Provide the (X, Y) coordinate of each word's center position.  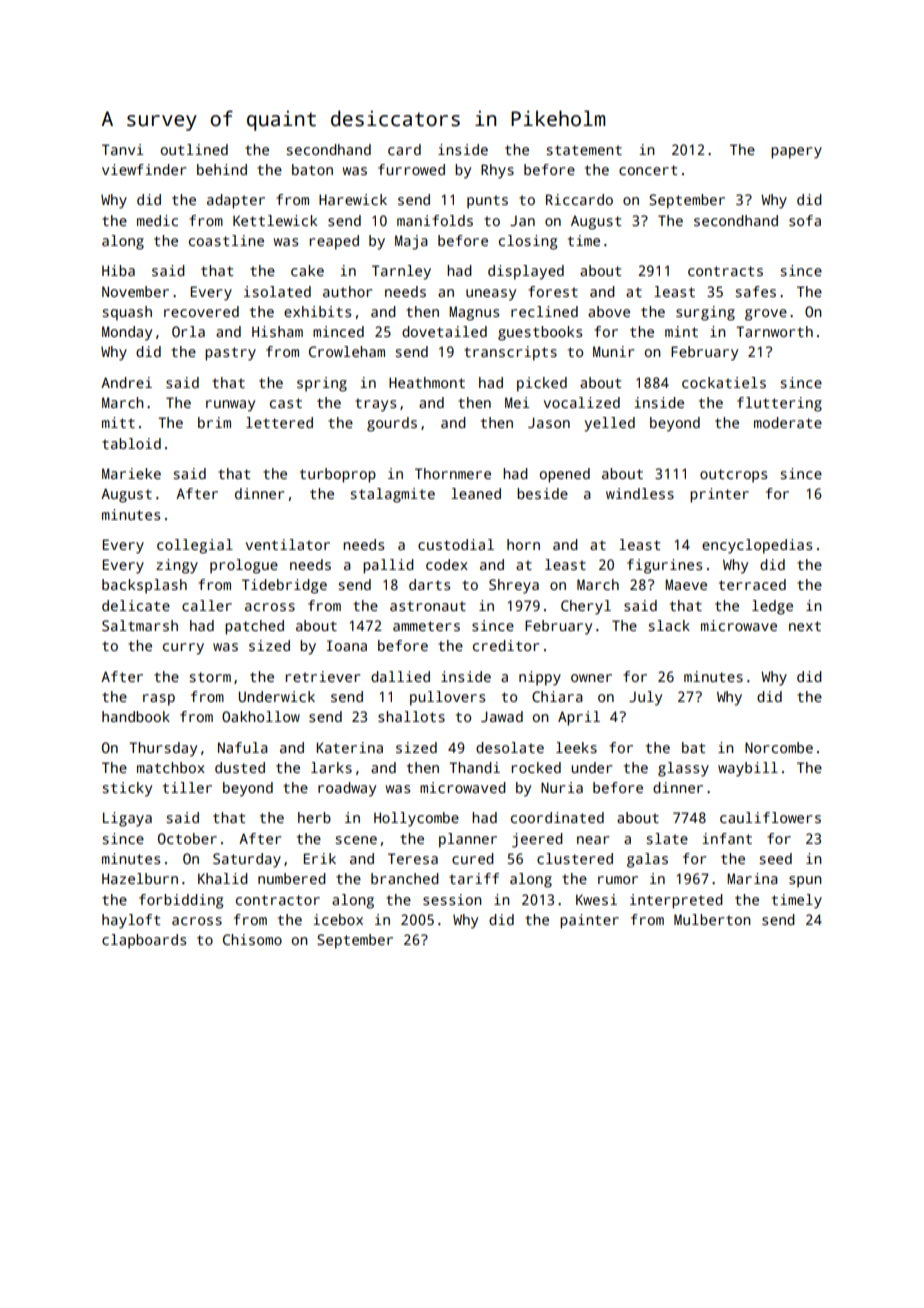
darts (429, 584)
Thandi (474, 767)
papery (796, 153)
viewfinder (144, 169)
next (805, 626)
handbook (136, 716)
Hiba (118, 270)
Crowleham (347, 351)
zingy (177, 566)
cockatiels (724, 382)
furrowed (411, 169)
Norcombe (779, 747)
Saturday (247, 860)
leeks (576, 747)
